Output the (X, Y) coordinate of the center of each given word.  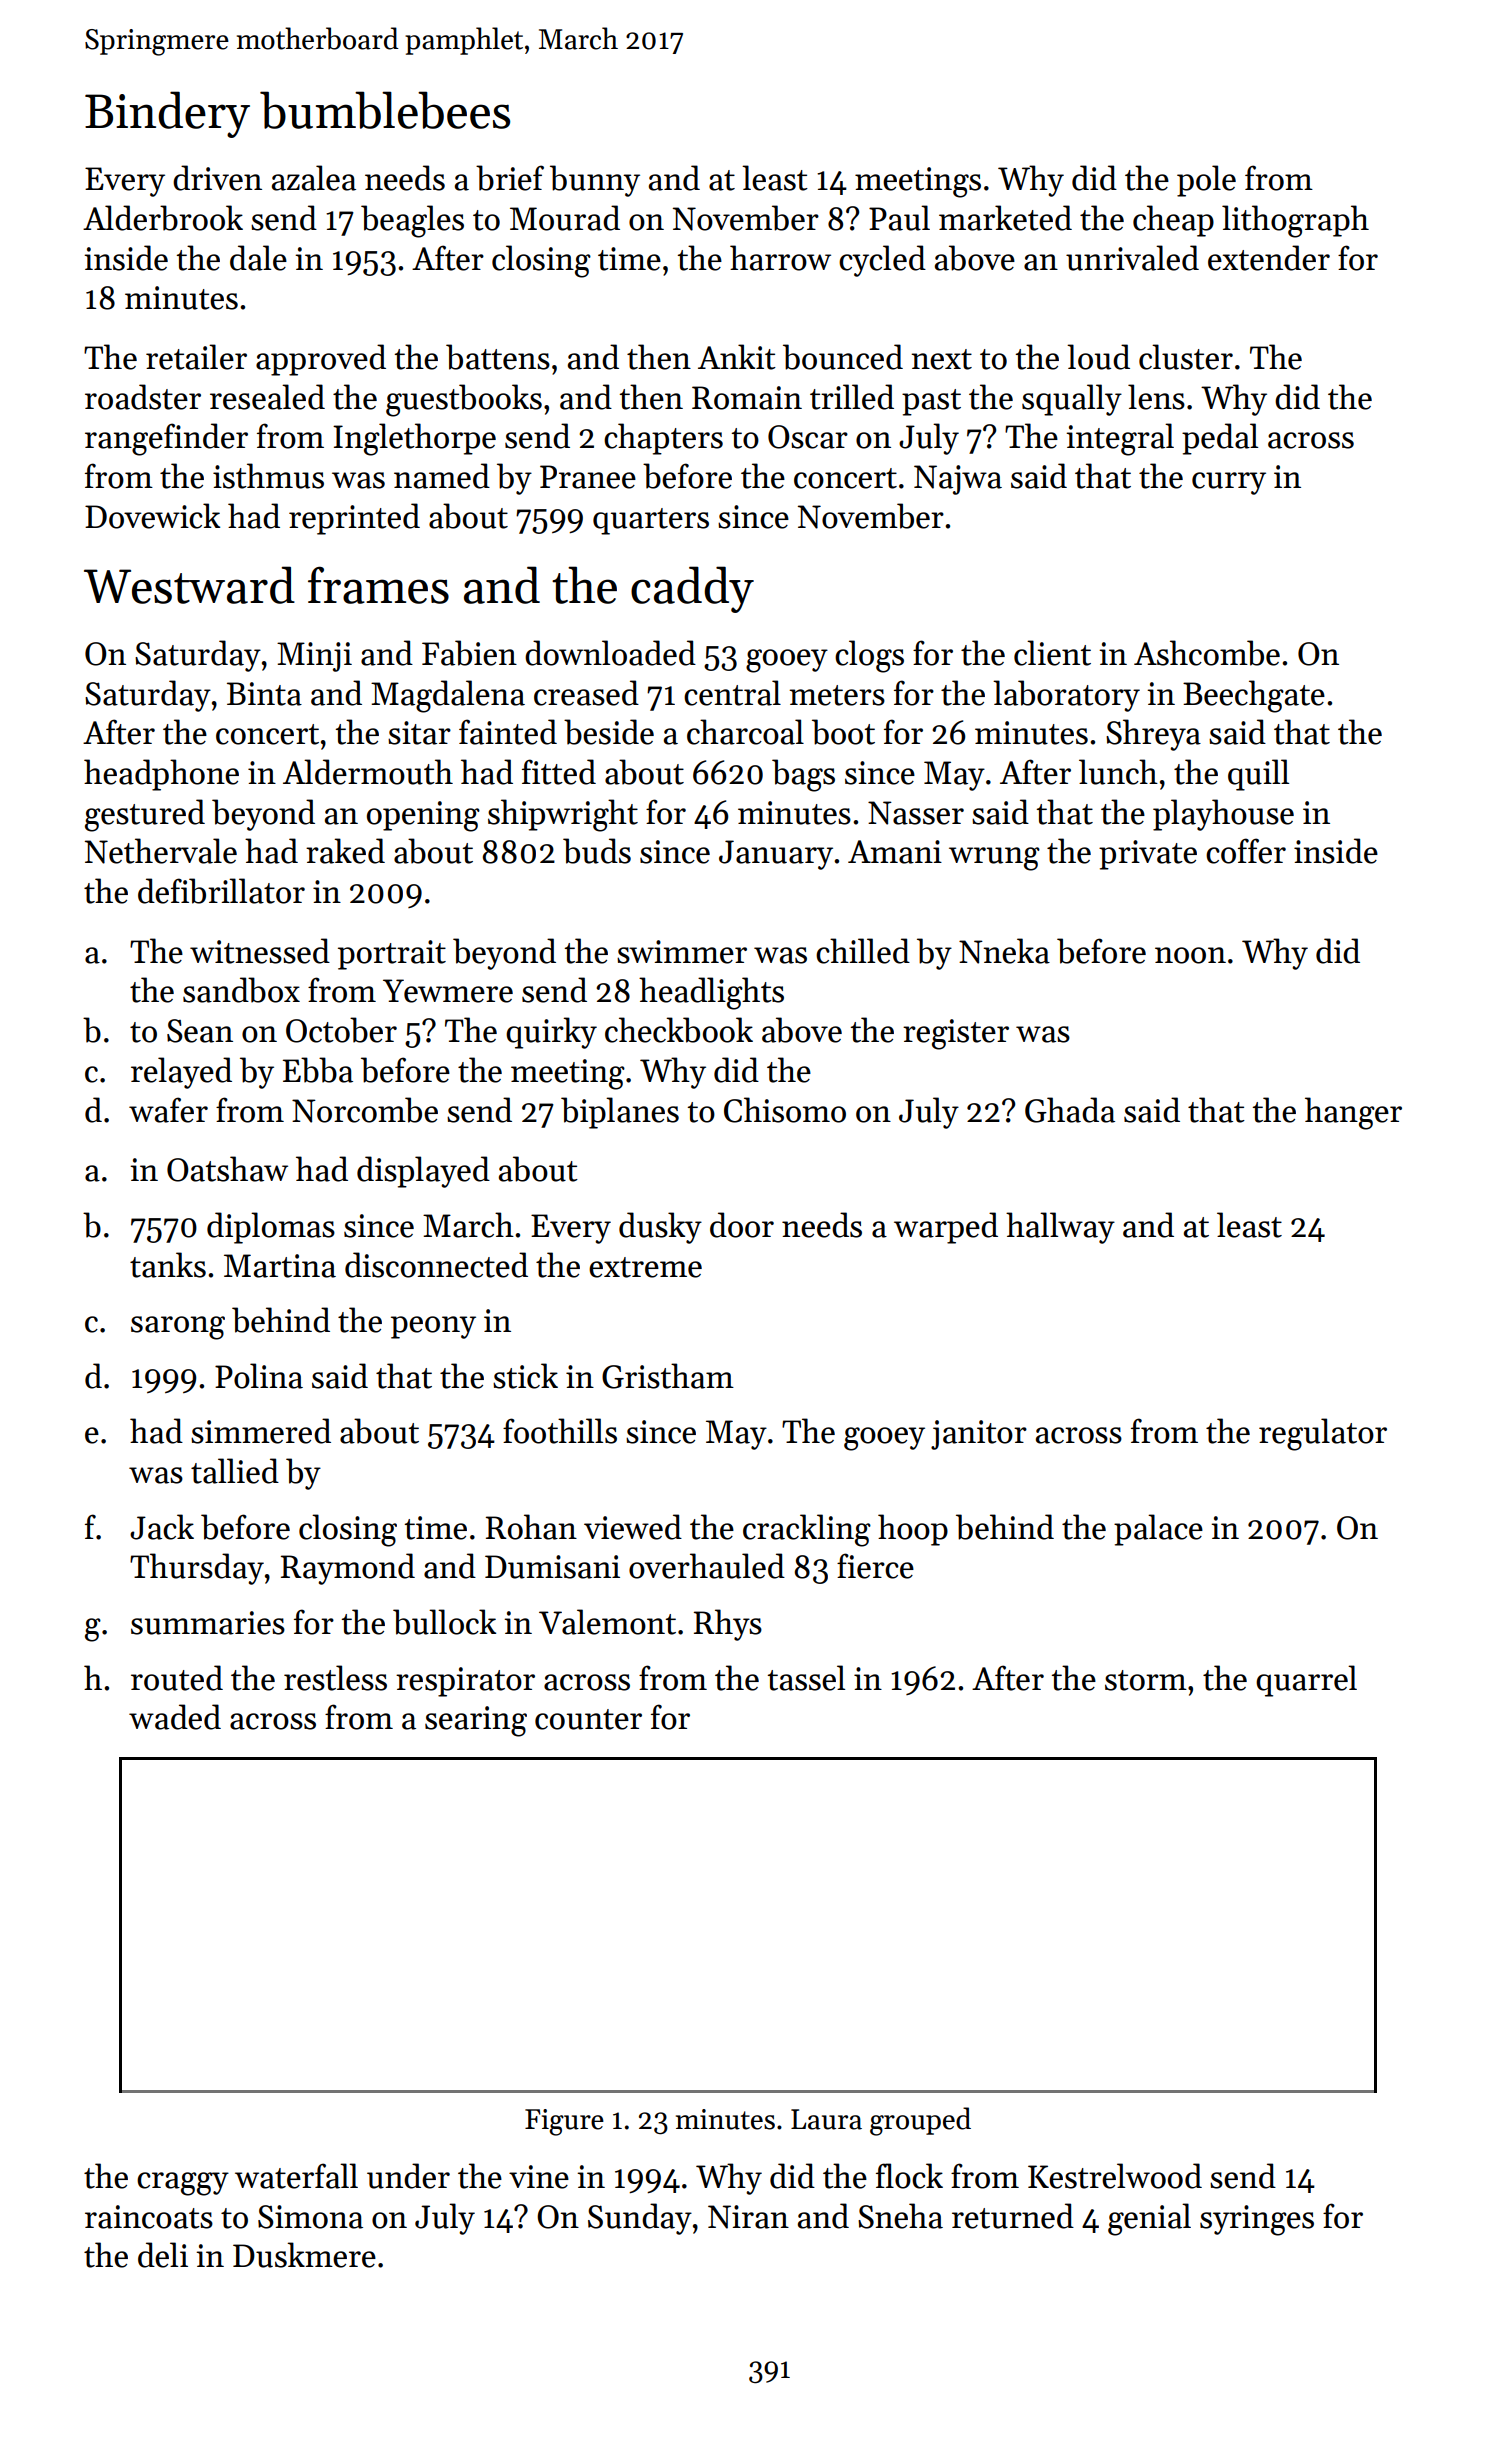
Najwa (958, 480)
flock (909, 2176)
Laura (826, 2119)
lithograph (1295, 221)
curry (1229, 483)
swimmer (682, 952)
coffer (1246, 851)
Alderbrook (163, 218)
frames (378, 585)
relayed (181, 1073)
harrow (780, 258)
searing (476, 1721)
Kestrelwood (1115, 2176)
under (408, 2176)
